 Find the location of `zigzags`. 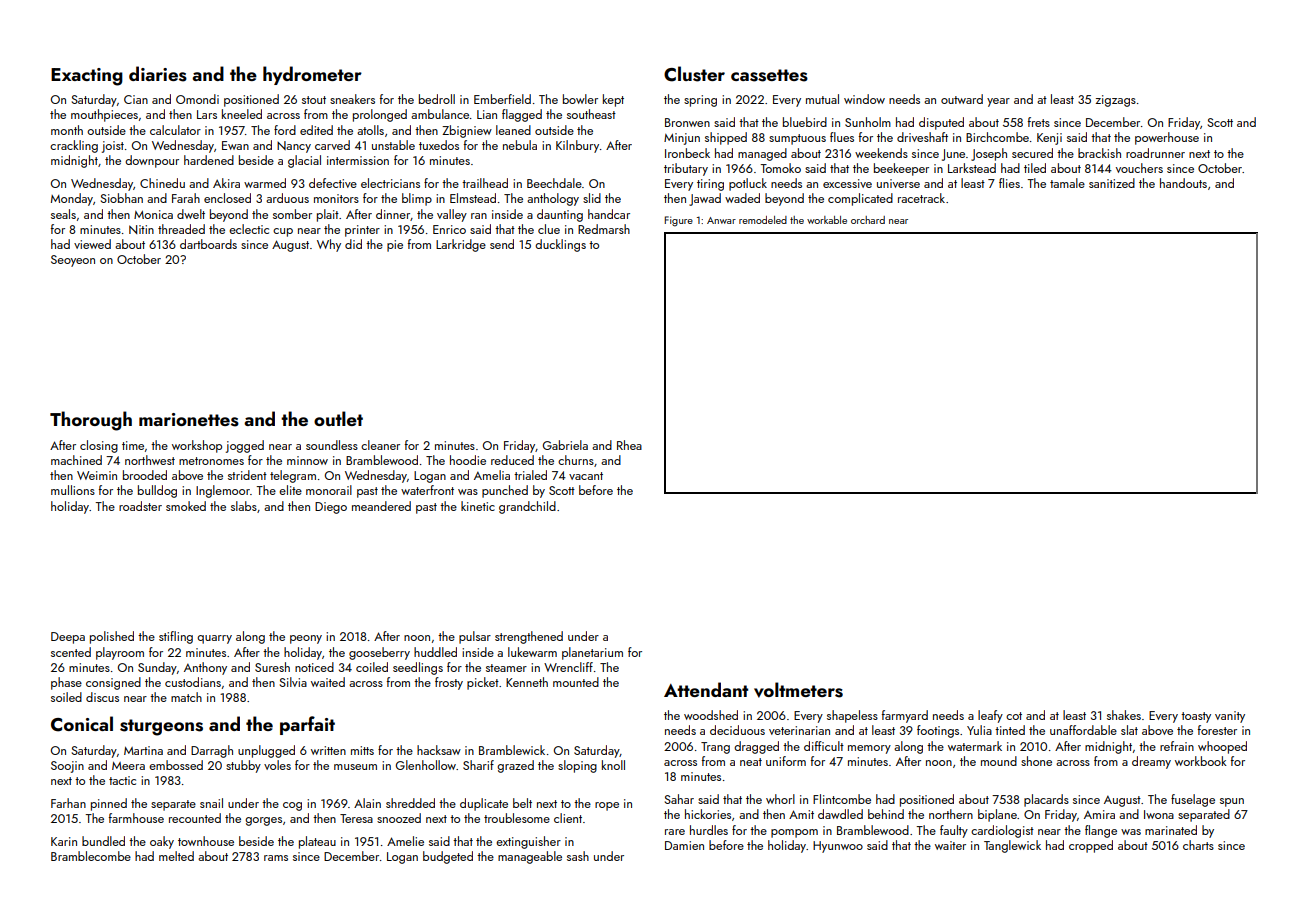

zigzags is located at coordinates (1116, 101).
